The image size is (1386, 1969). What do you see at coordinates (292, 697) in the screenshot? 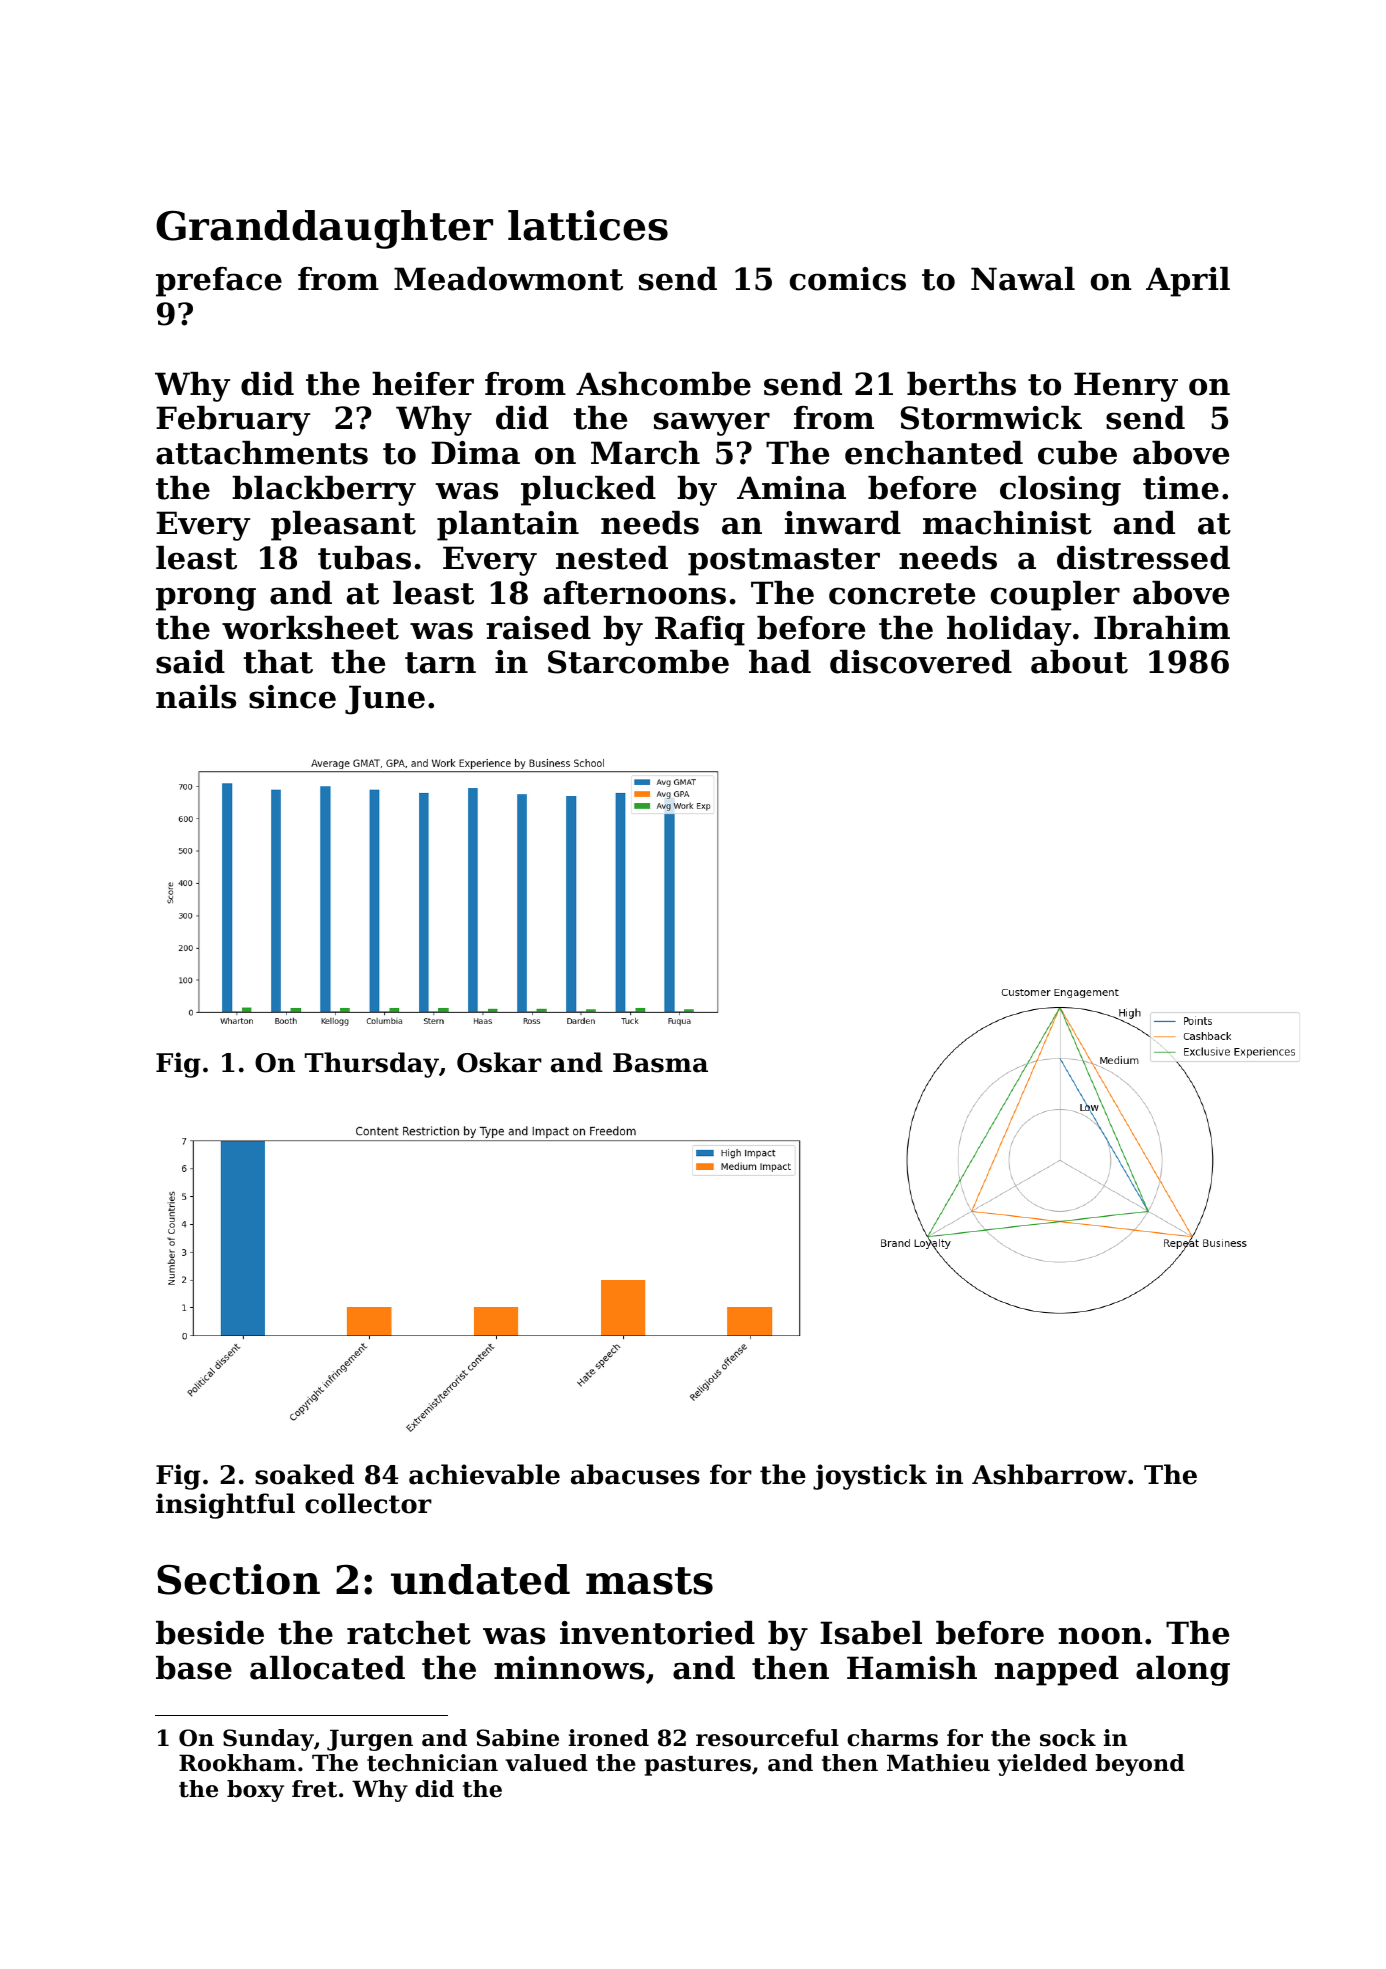
I see `since` at bounding box center [292, 697].
